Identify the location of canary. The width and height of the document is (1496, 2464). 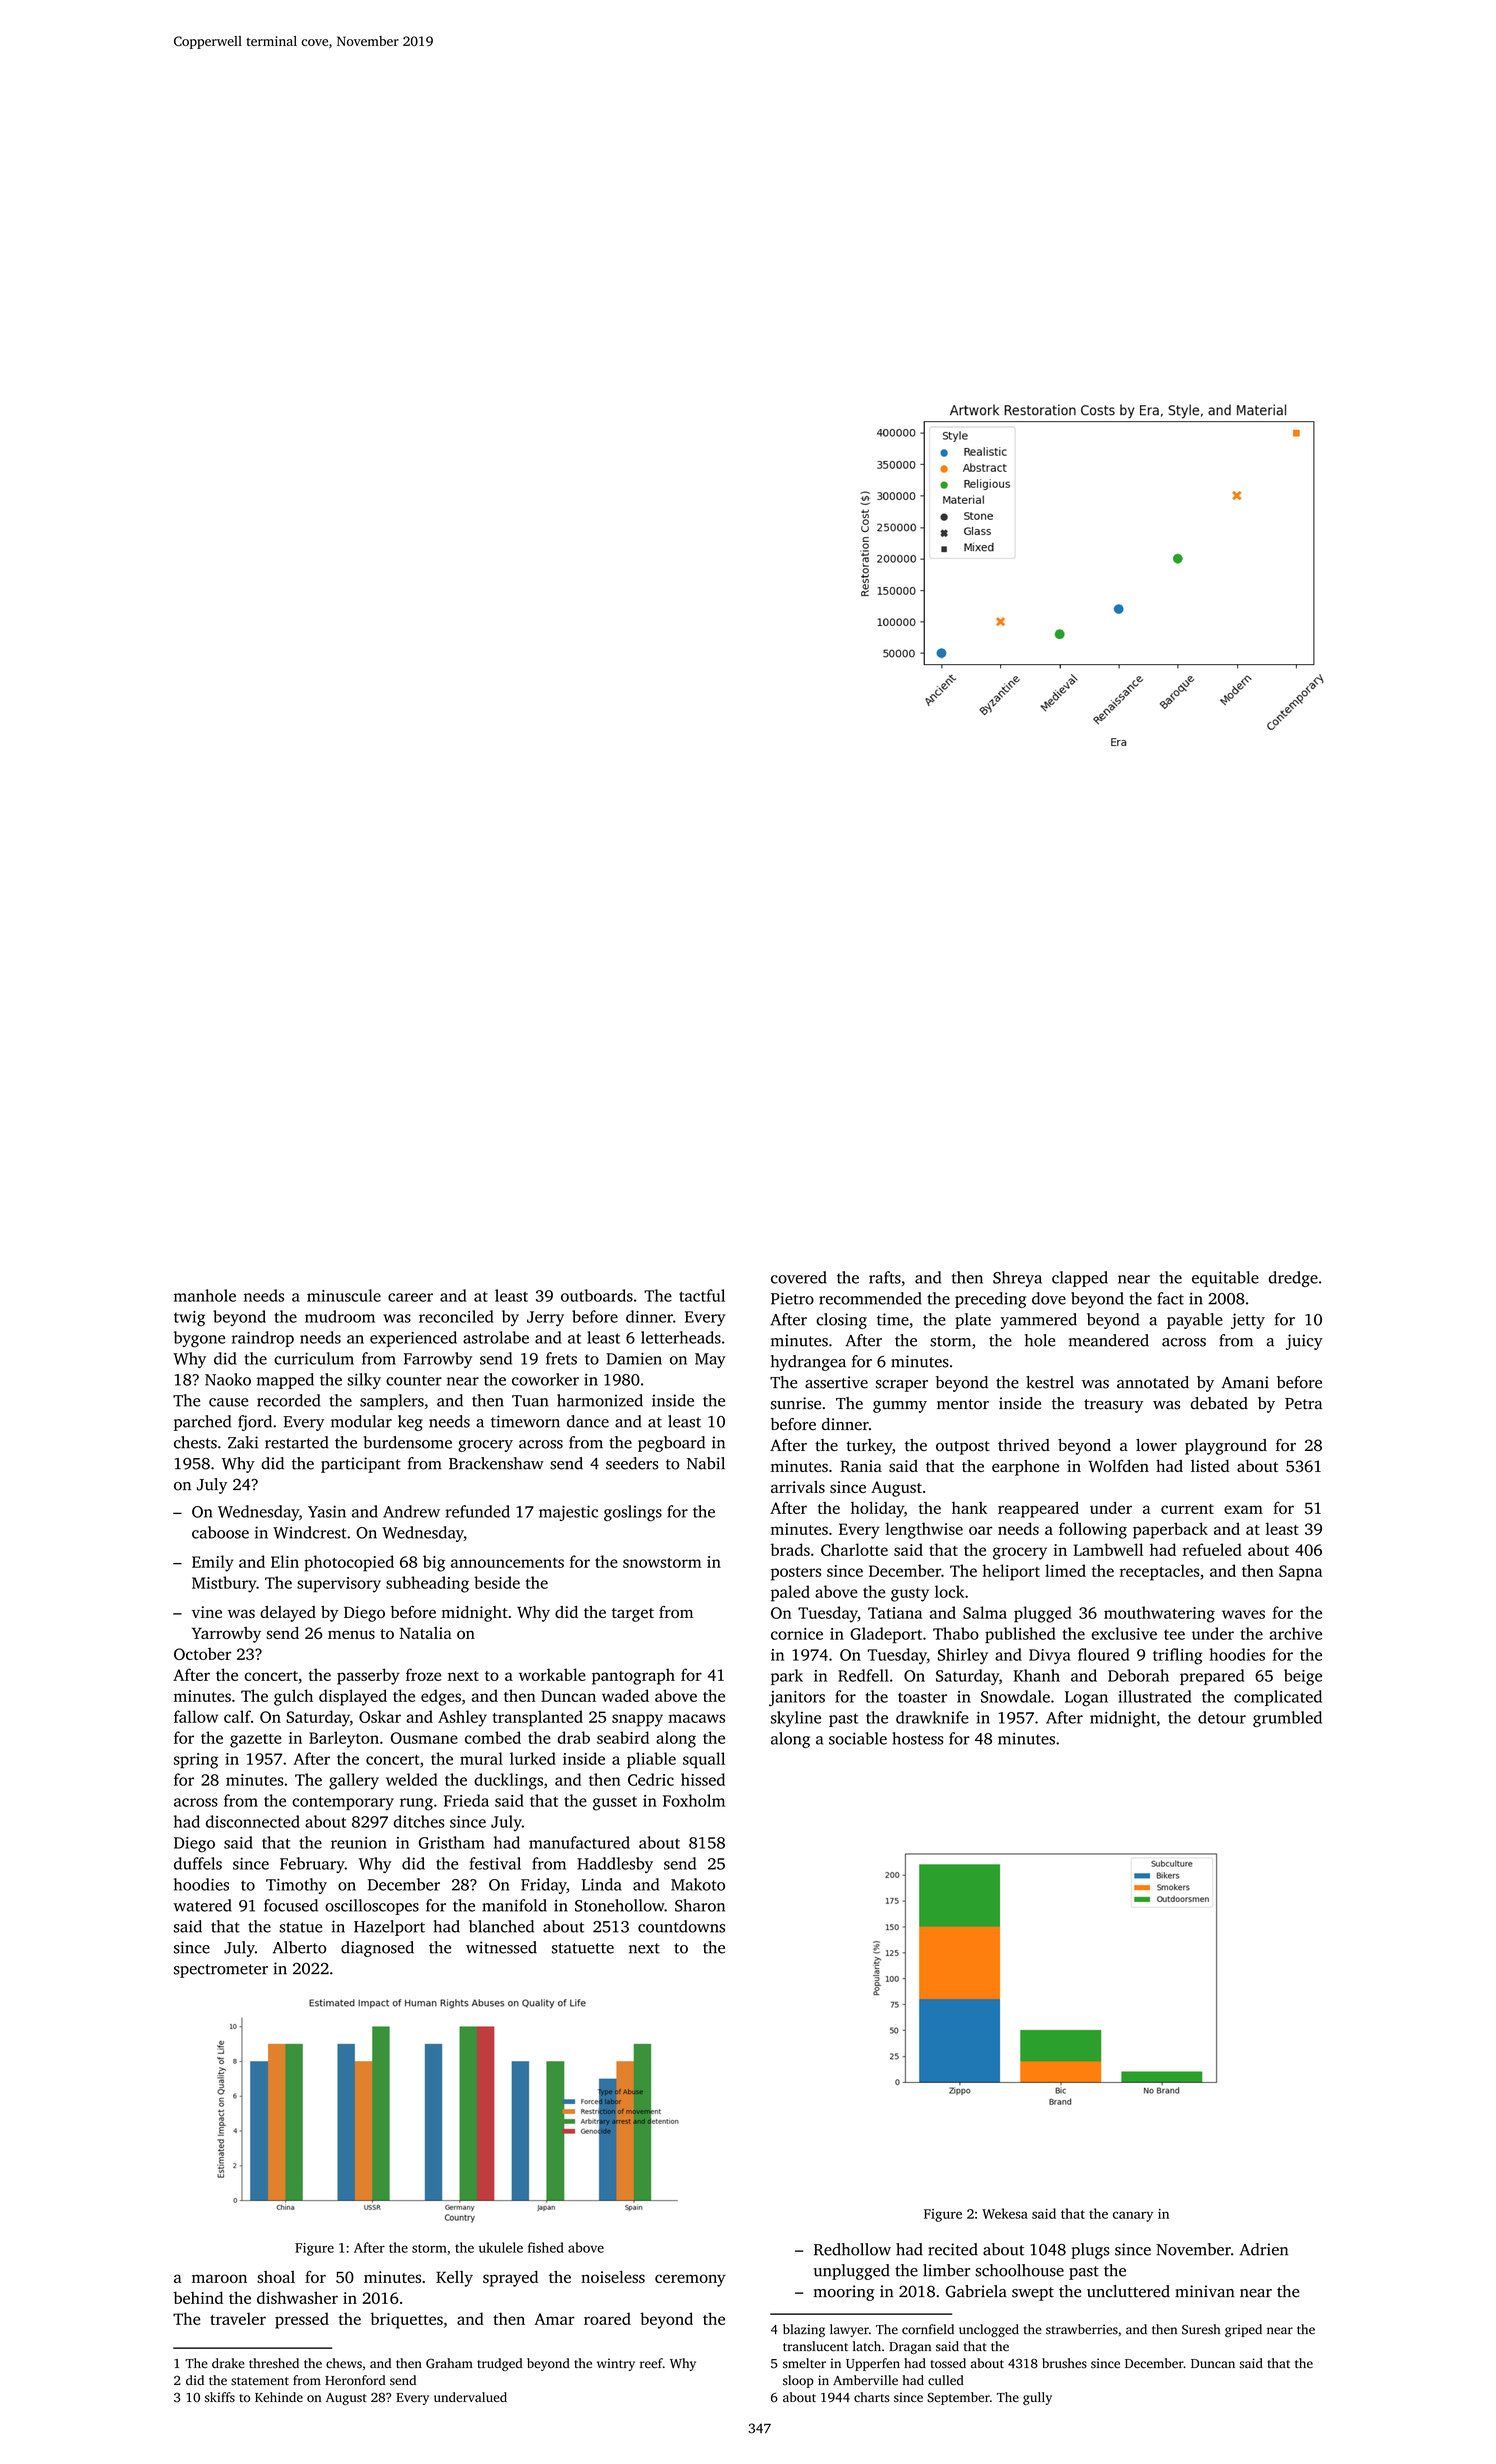
(1133, 2216).
